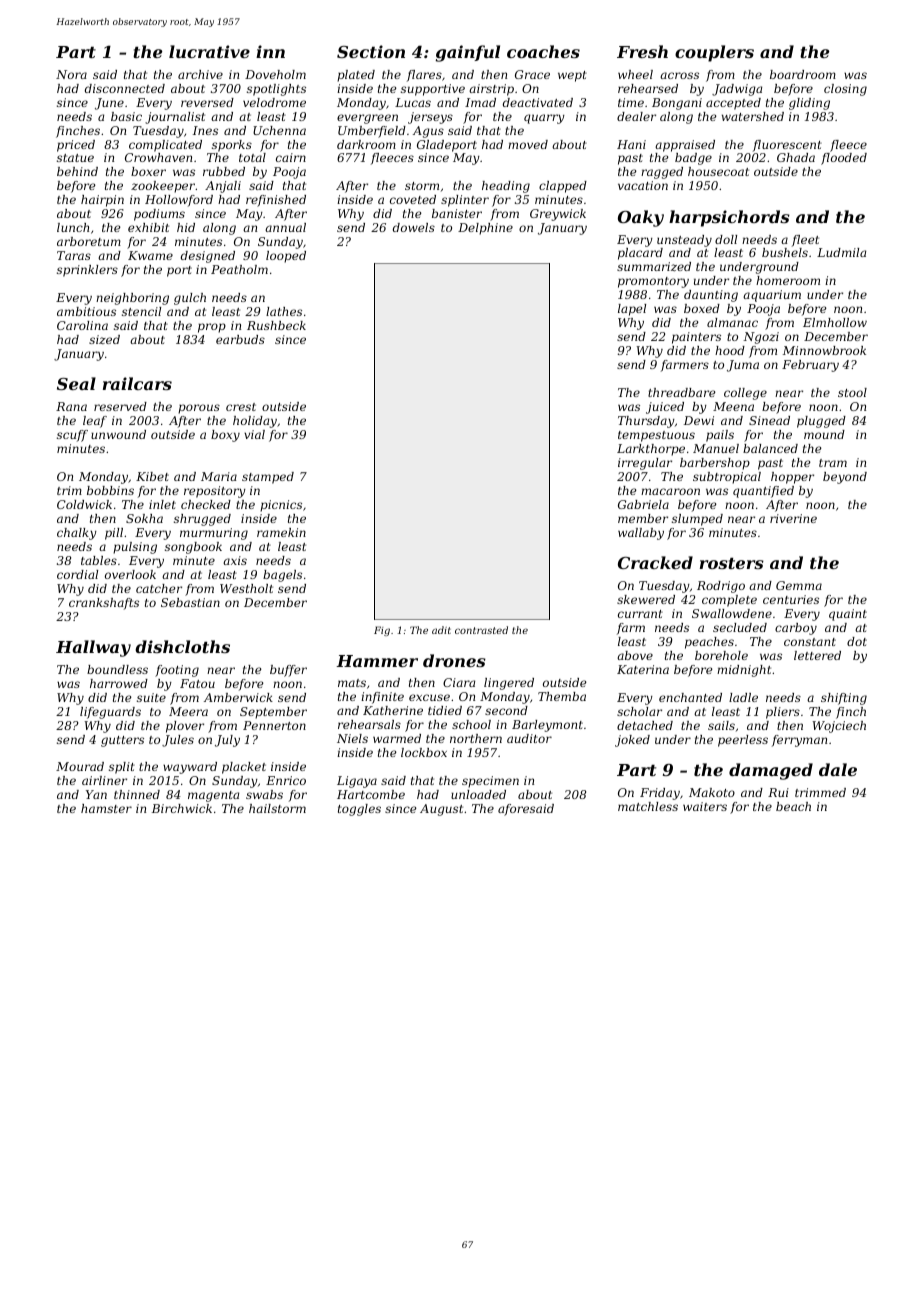 This screenshot has width=924, height=1308. Describe the element at coordinates (120, 406) in the screenshot. I see `reserved` at that location.
